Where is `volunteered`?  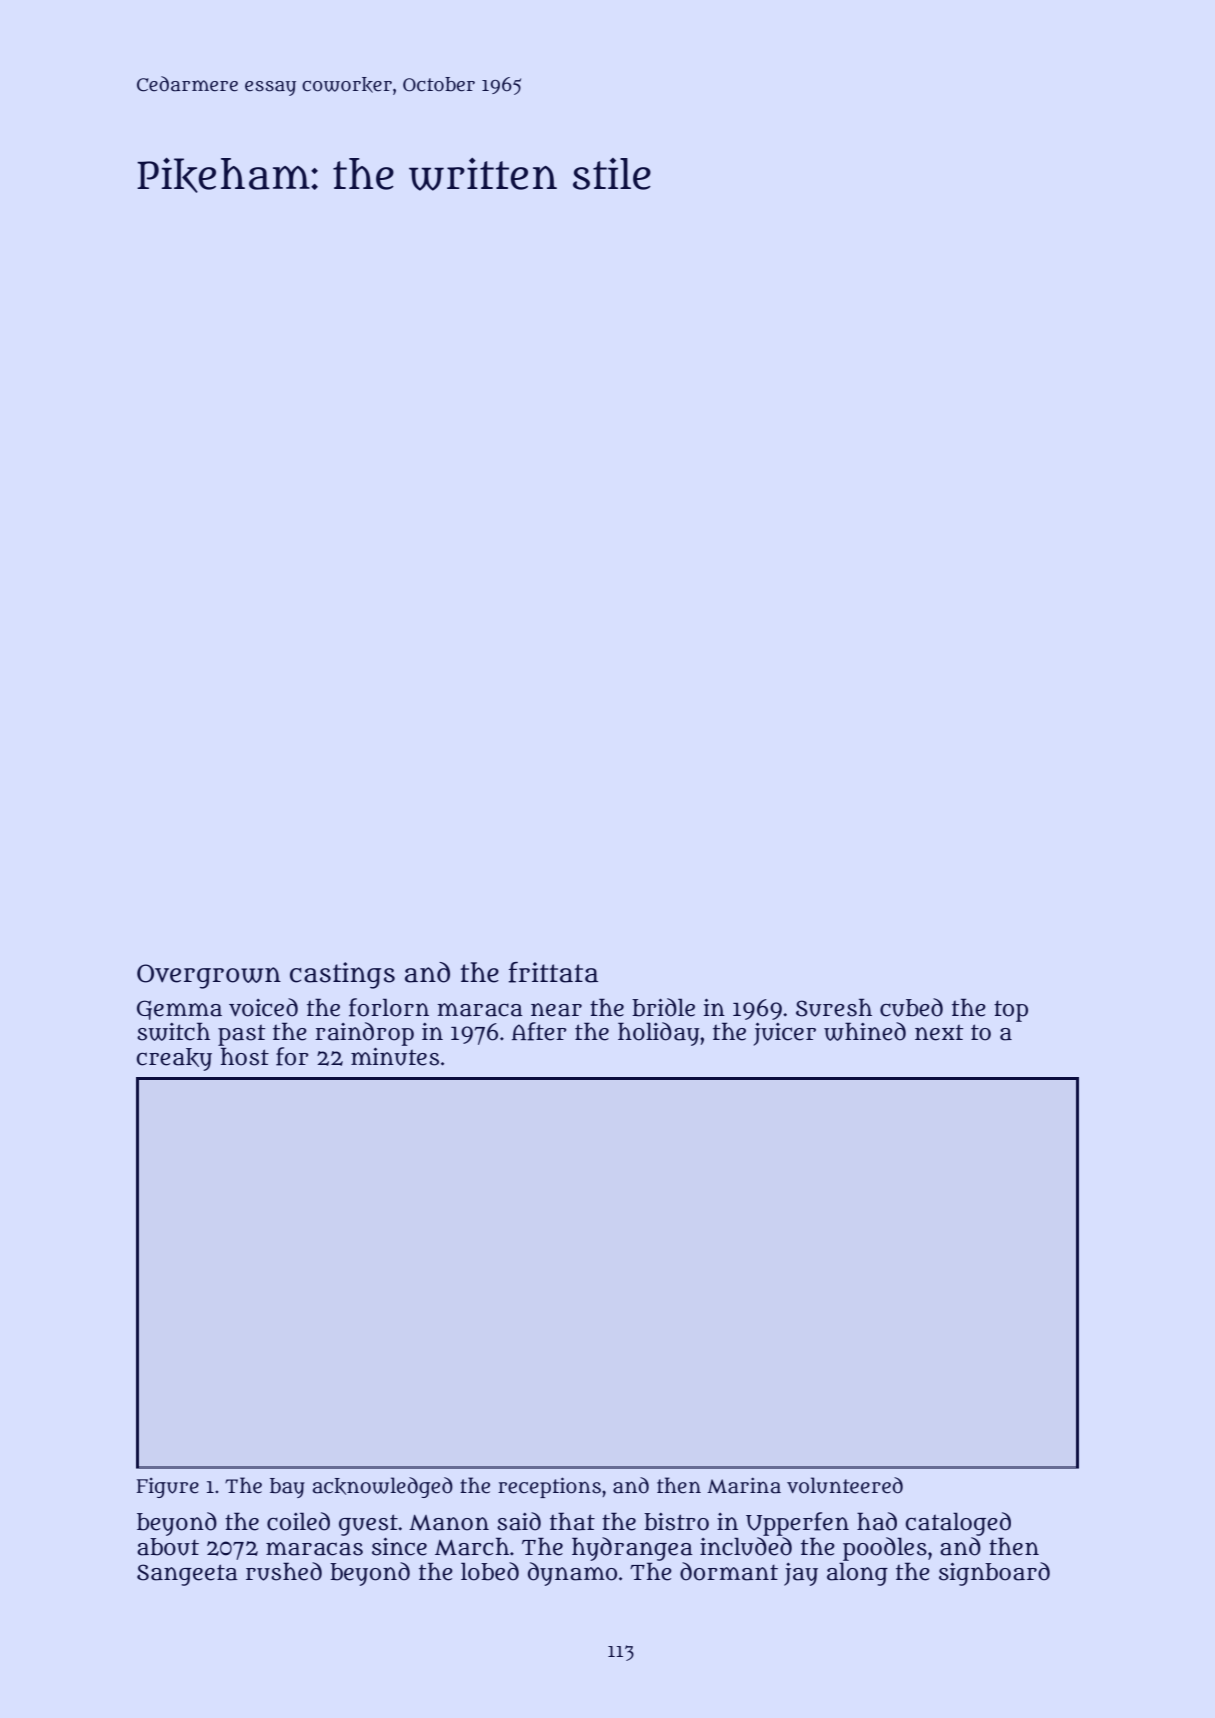 volunteered is located at coordinates (845, 1485).
